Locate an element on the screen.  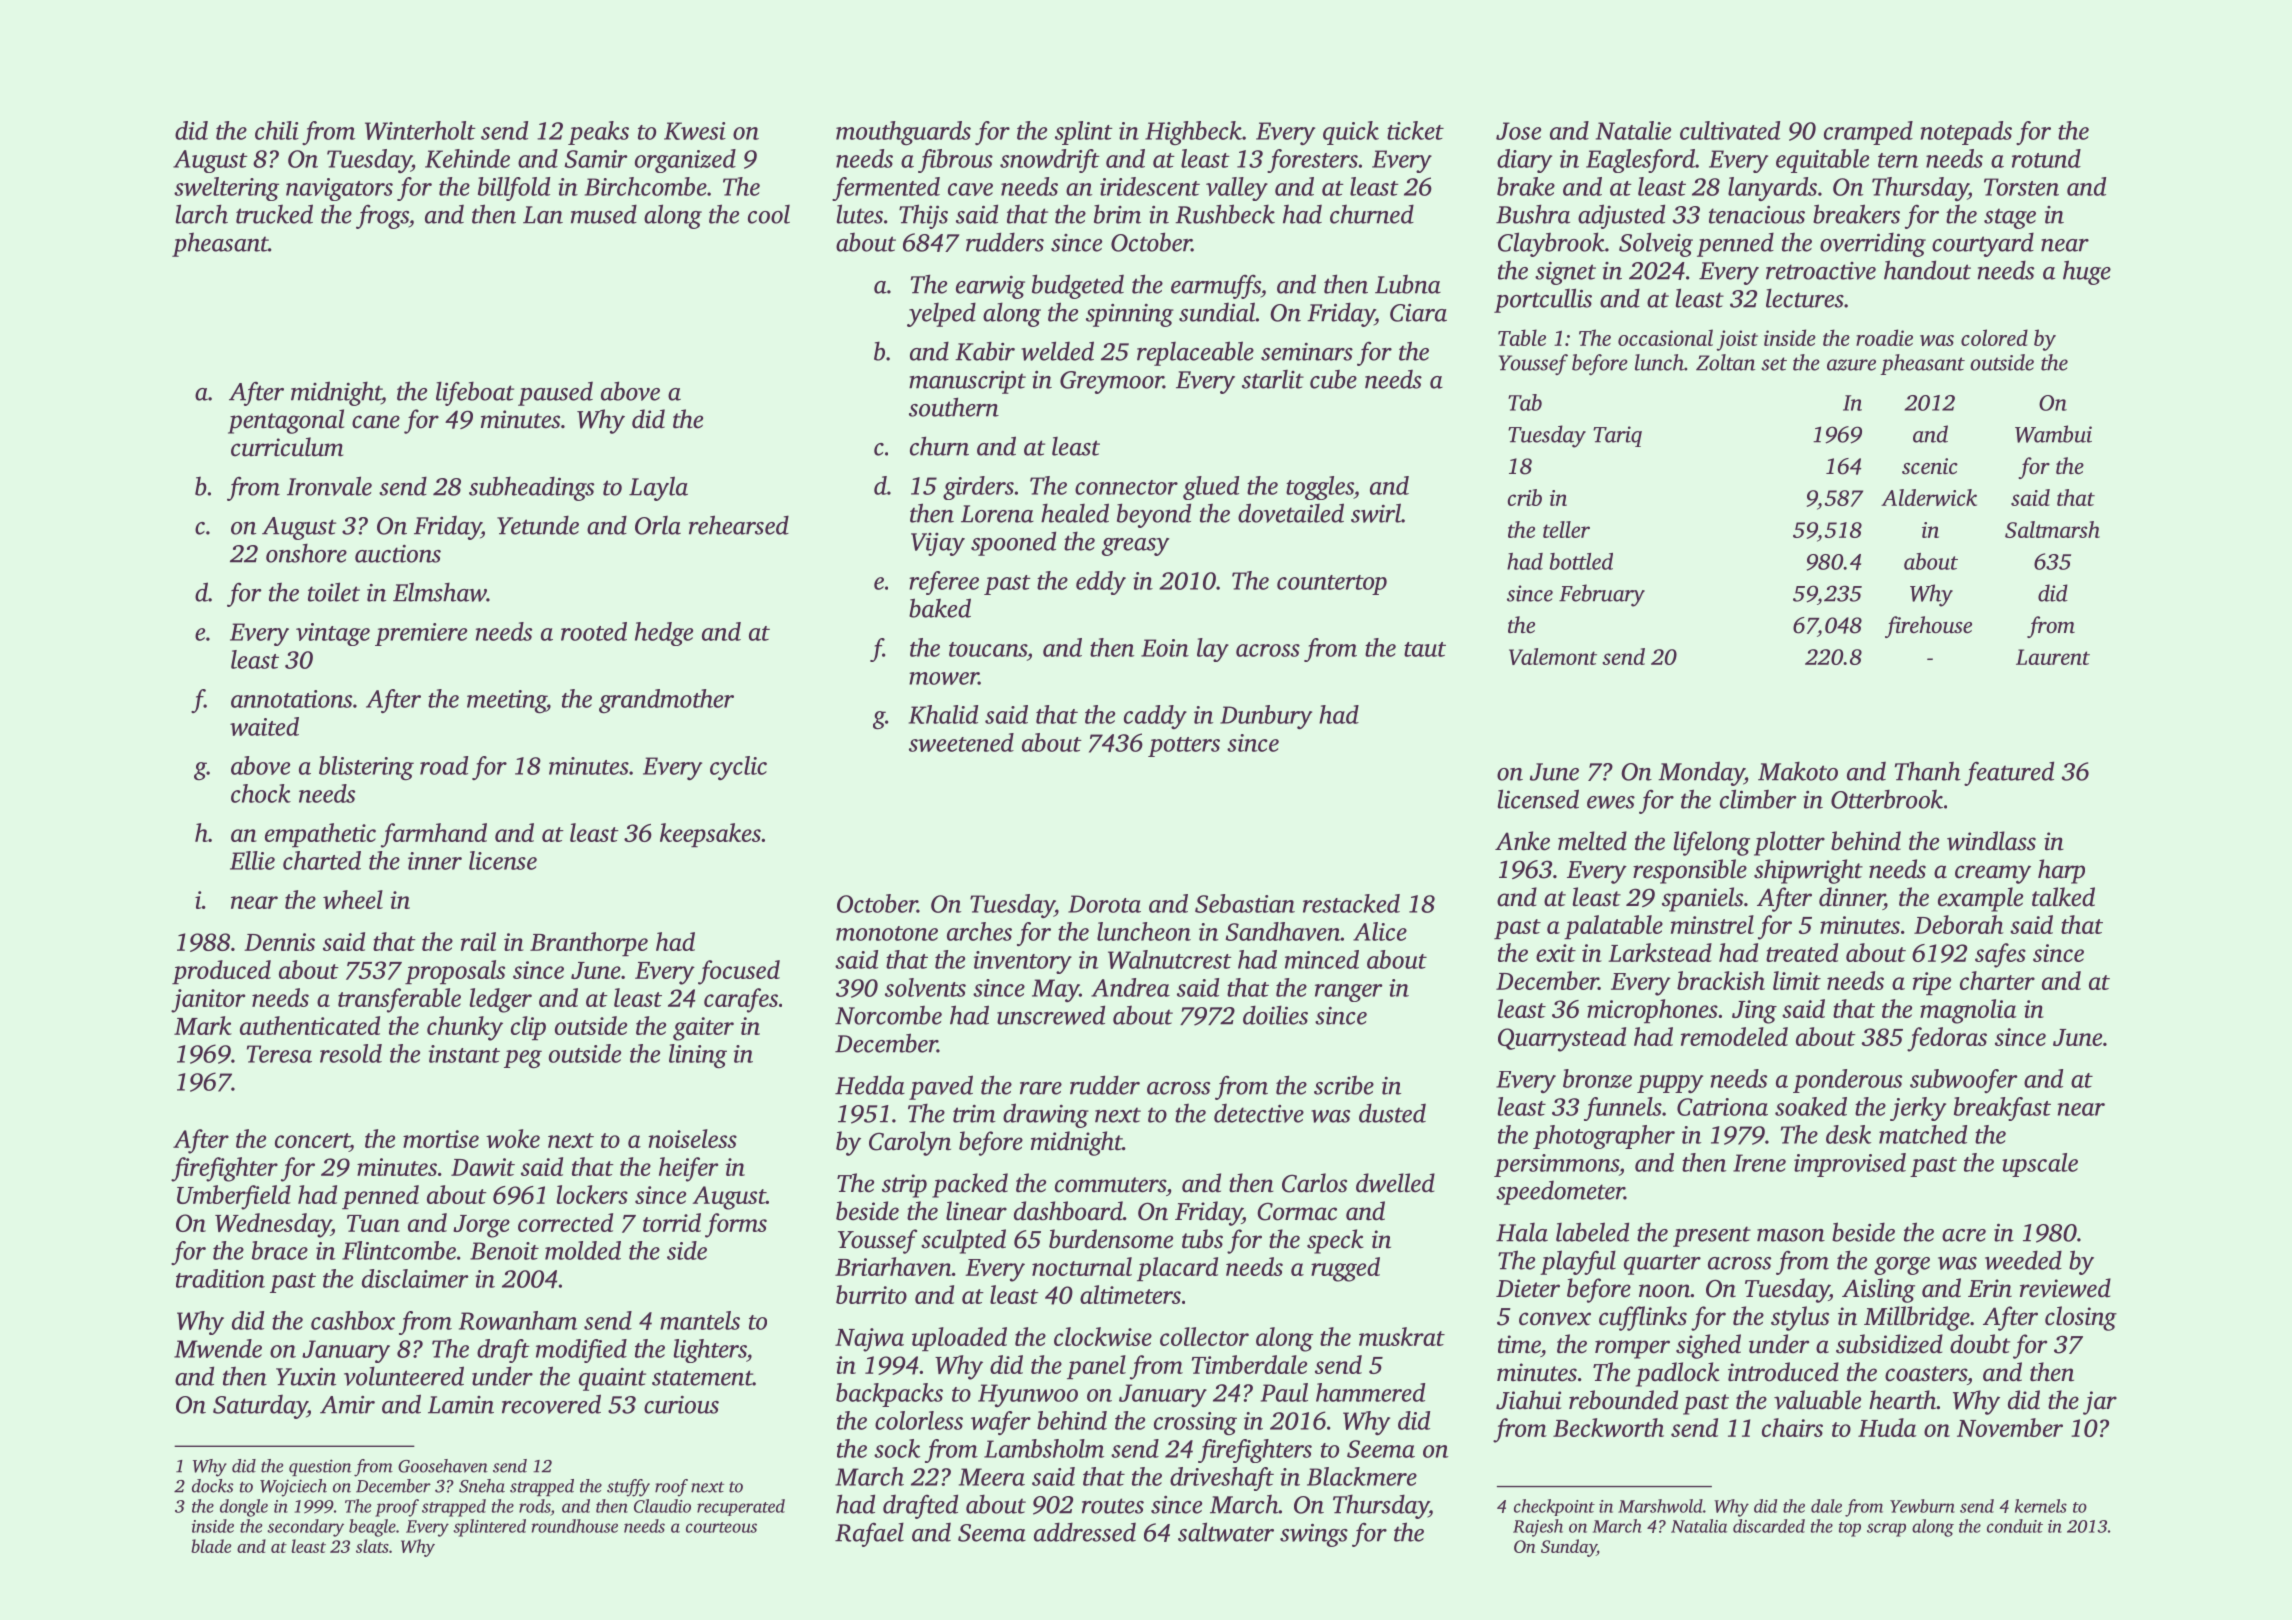
firehouse is located at coordinates (1928, 627).
